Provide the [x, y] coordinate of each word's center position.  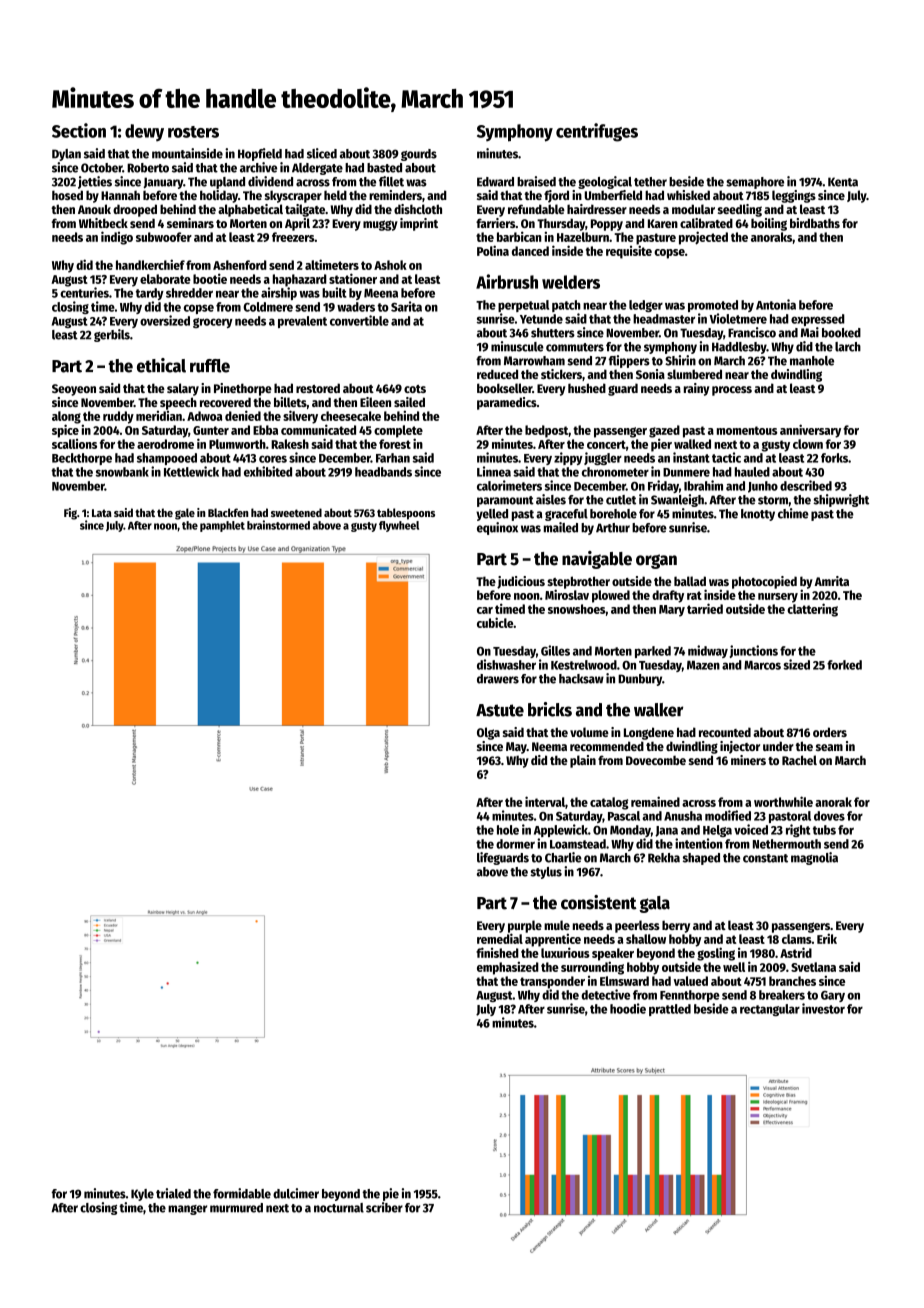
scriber [384, 1207]
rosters [193, 132]
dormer [515, 844]
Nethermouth [787, 844]
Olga [488, 733]
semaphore [755, 183]
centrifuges [597, 132]
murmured [236, 1208]
